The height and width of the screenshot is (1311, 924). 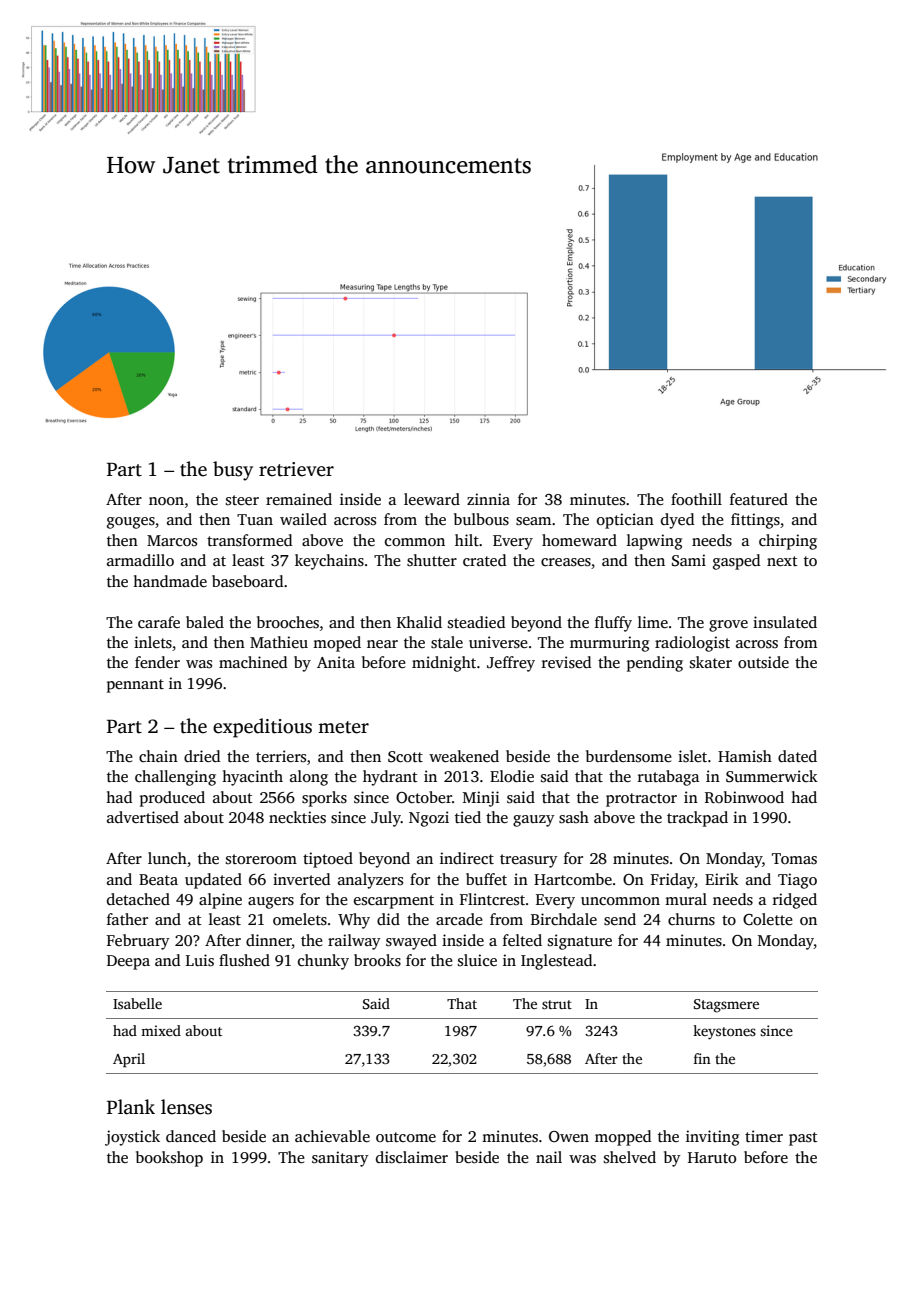 I want to click on Summerwick, so click(x=772, y=776).
